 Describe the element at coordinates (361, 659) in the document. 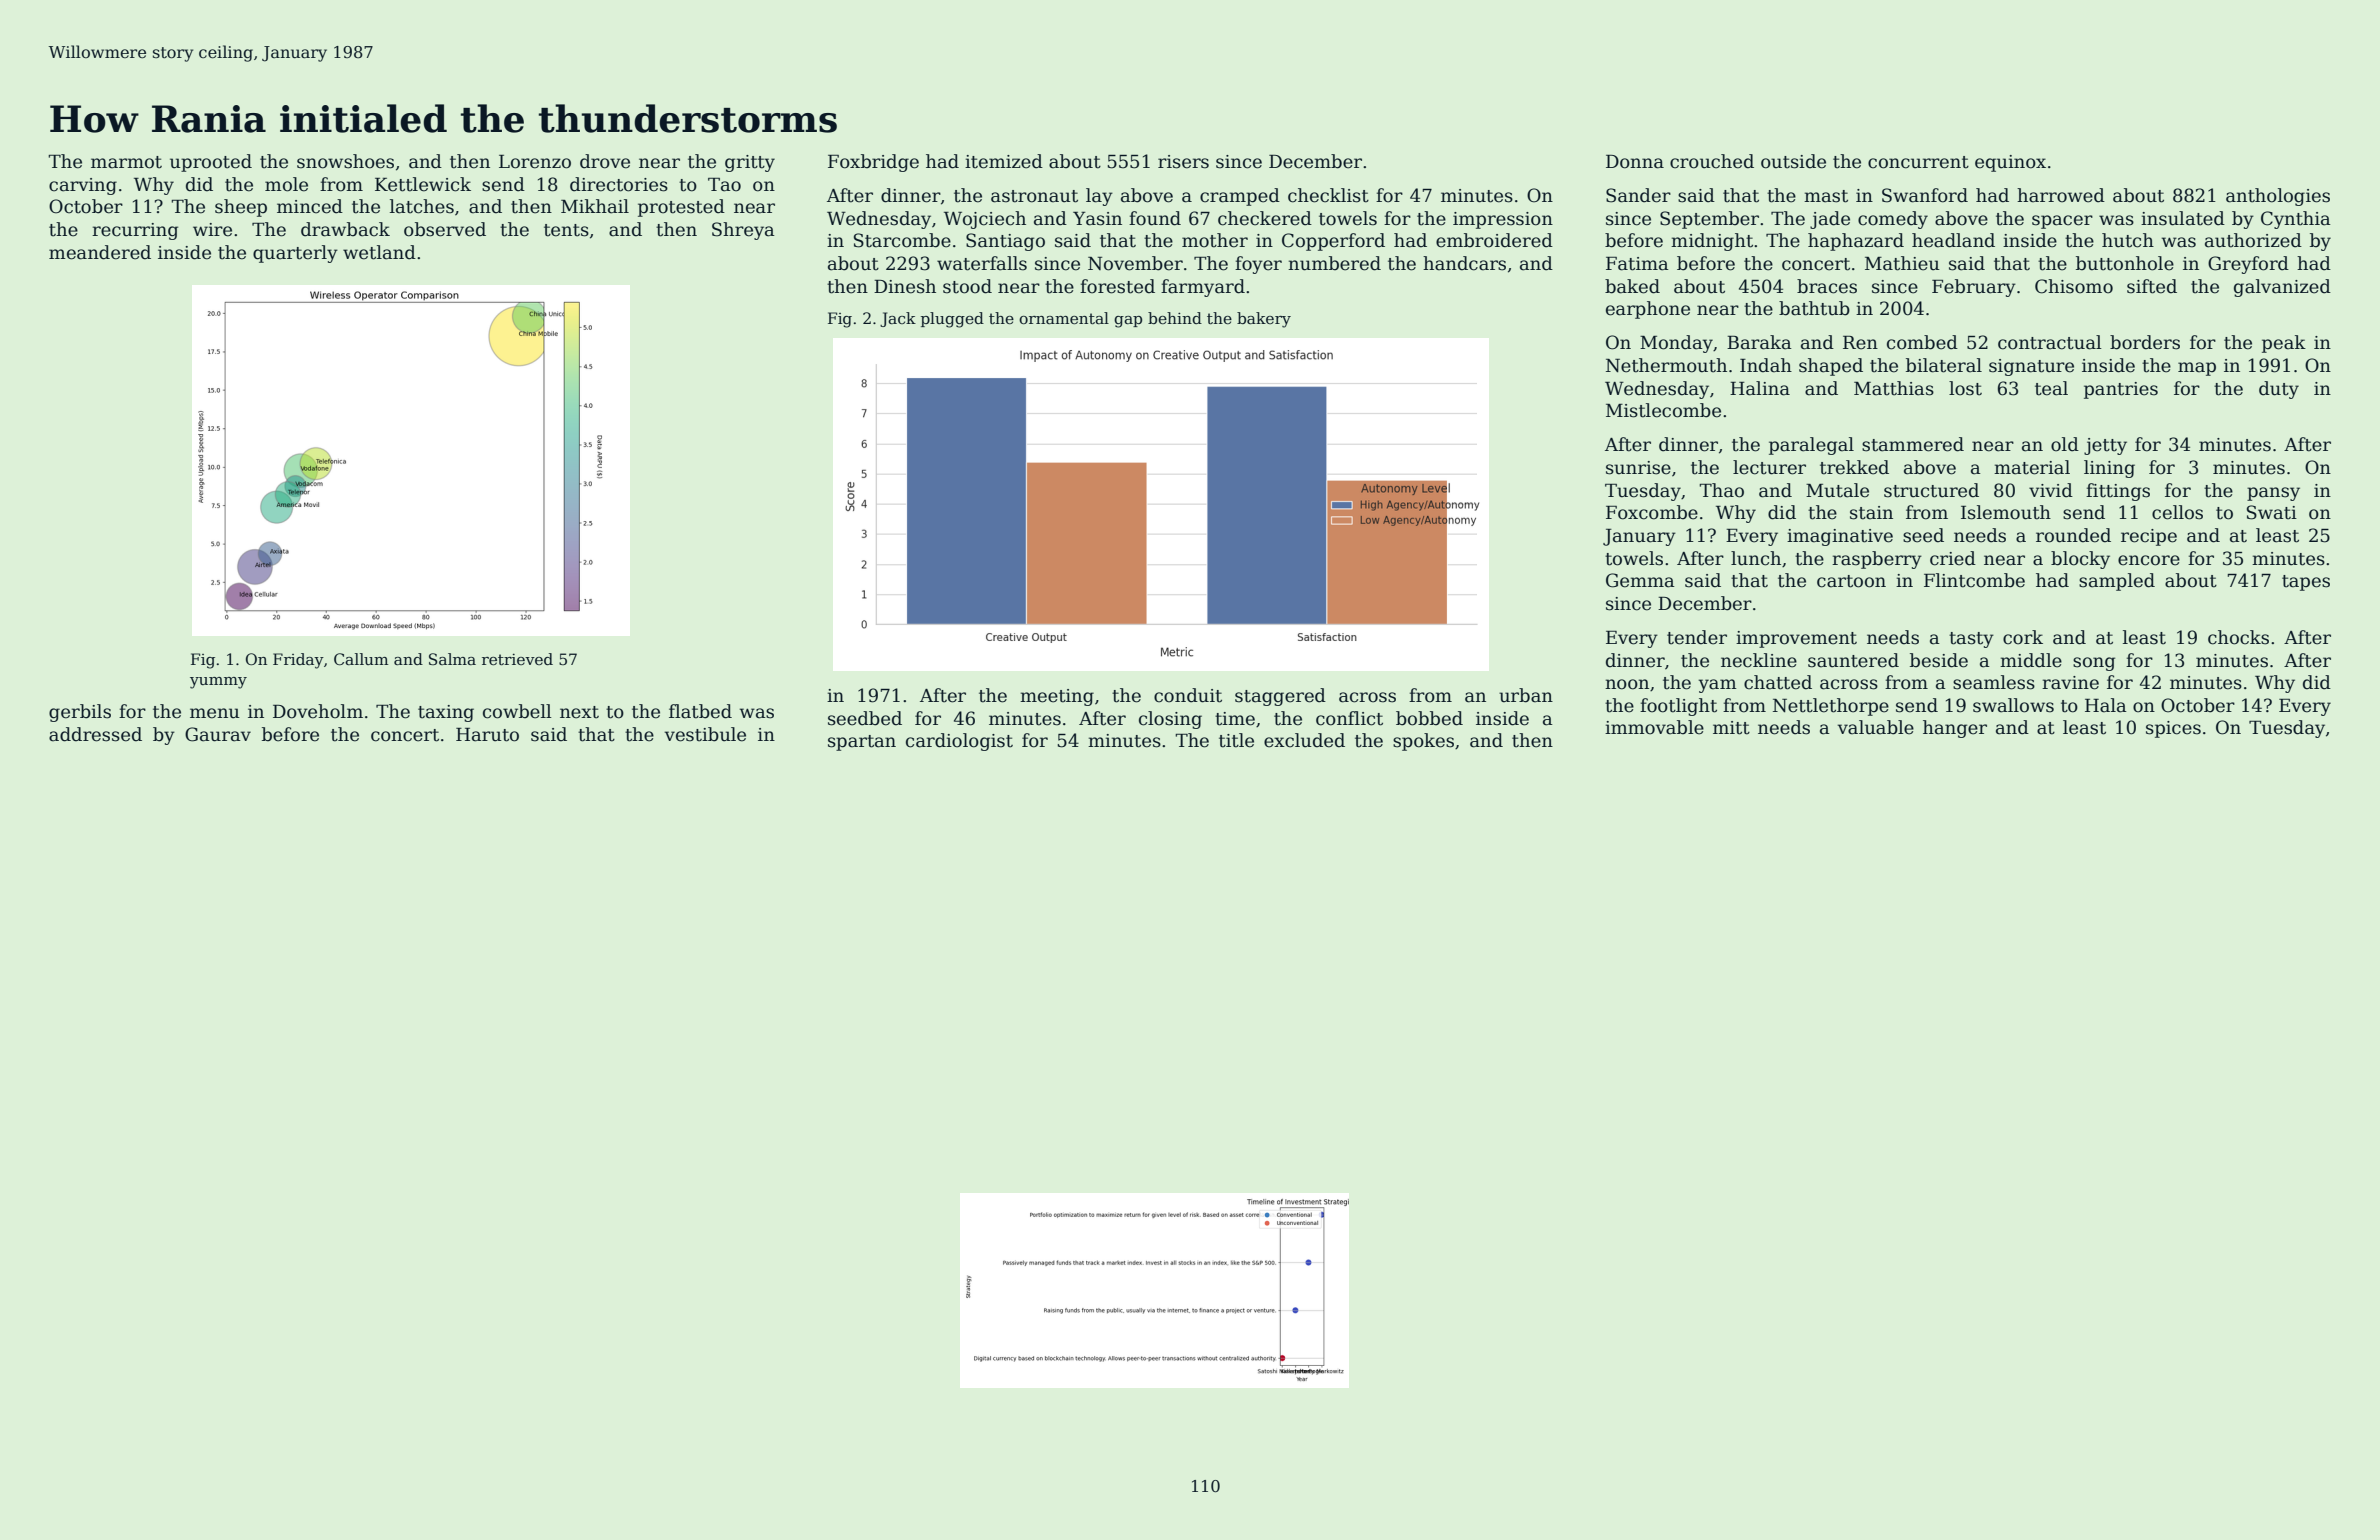

I see `Callum` at that location.
